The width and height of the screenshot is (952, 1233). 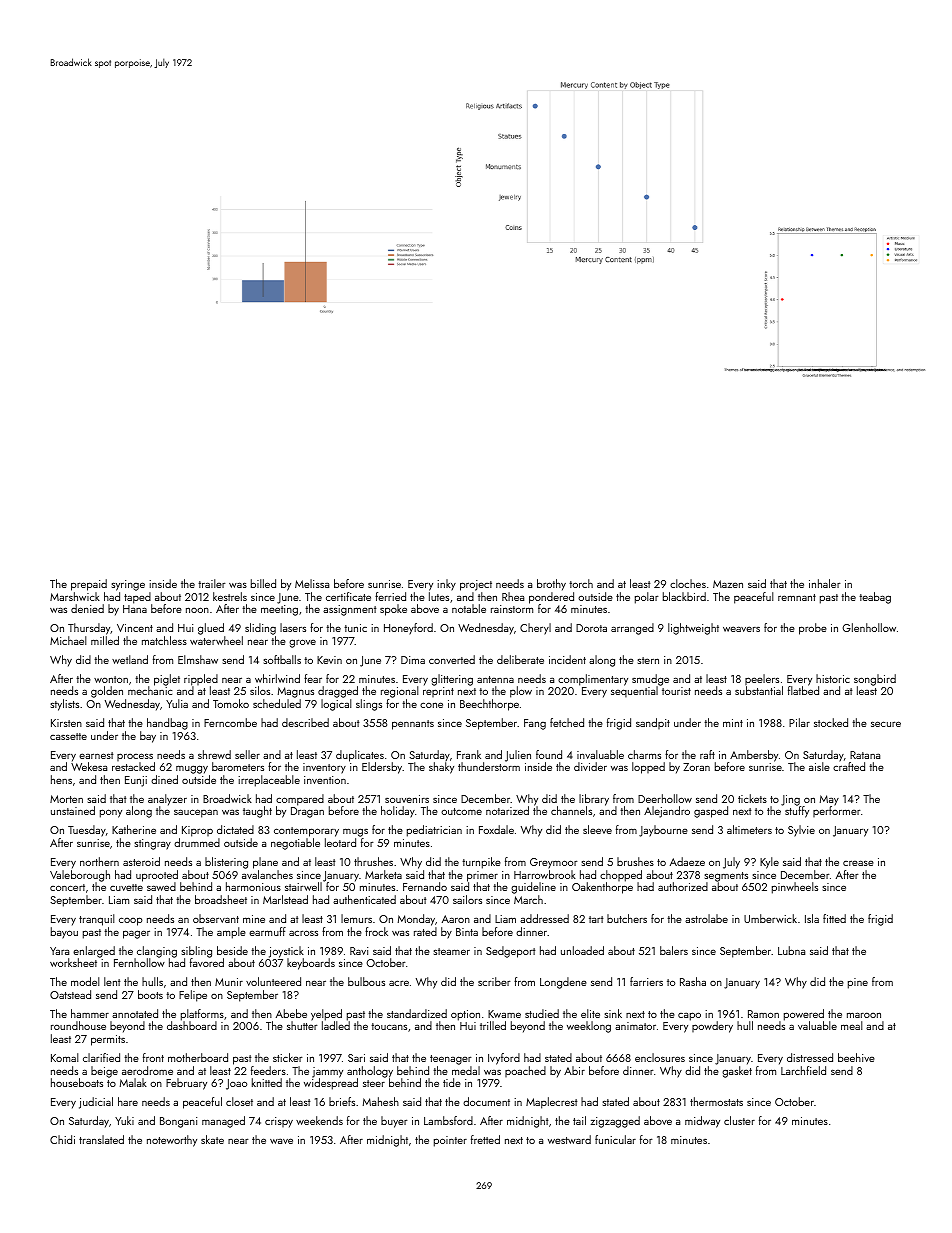 I want to click on stuffy, so click(x=797, y=812).
